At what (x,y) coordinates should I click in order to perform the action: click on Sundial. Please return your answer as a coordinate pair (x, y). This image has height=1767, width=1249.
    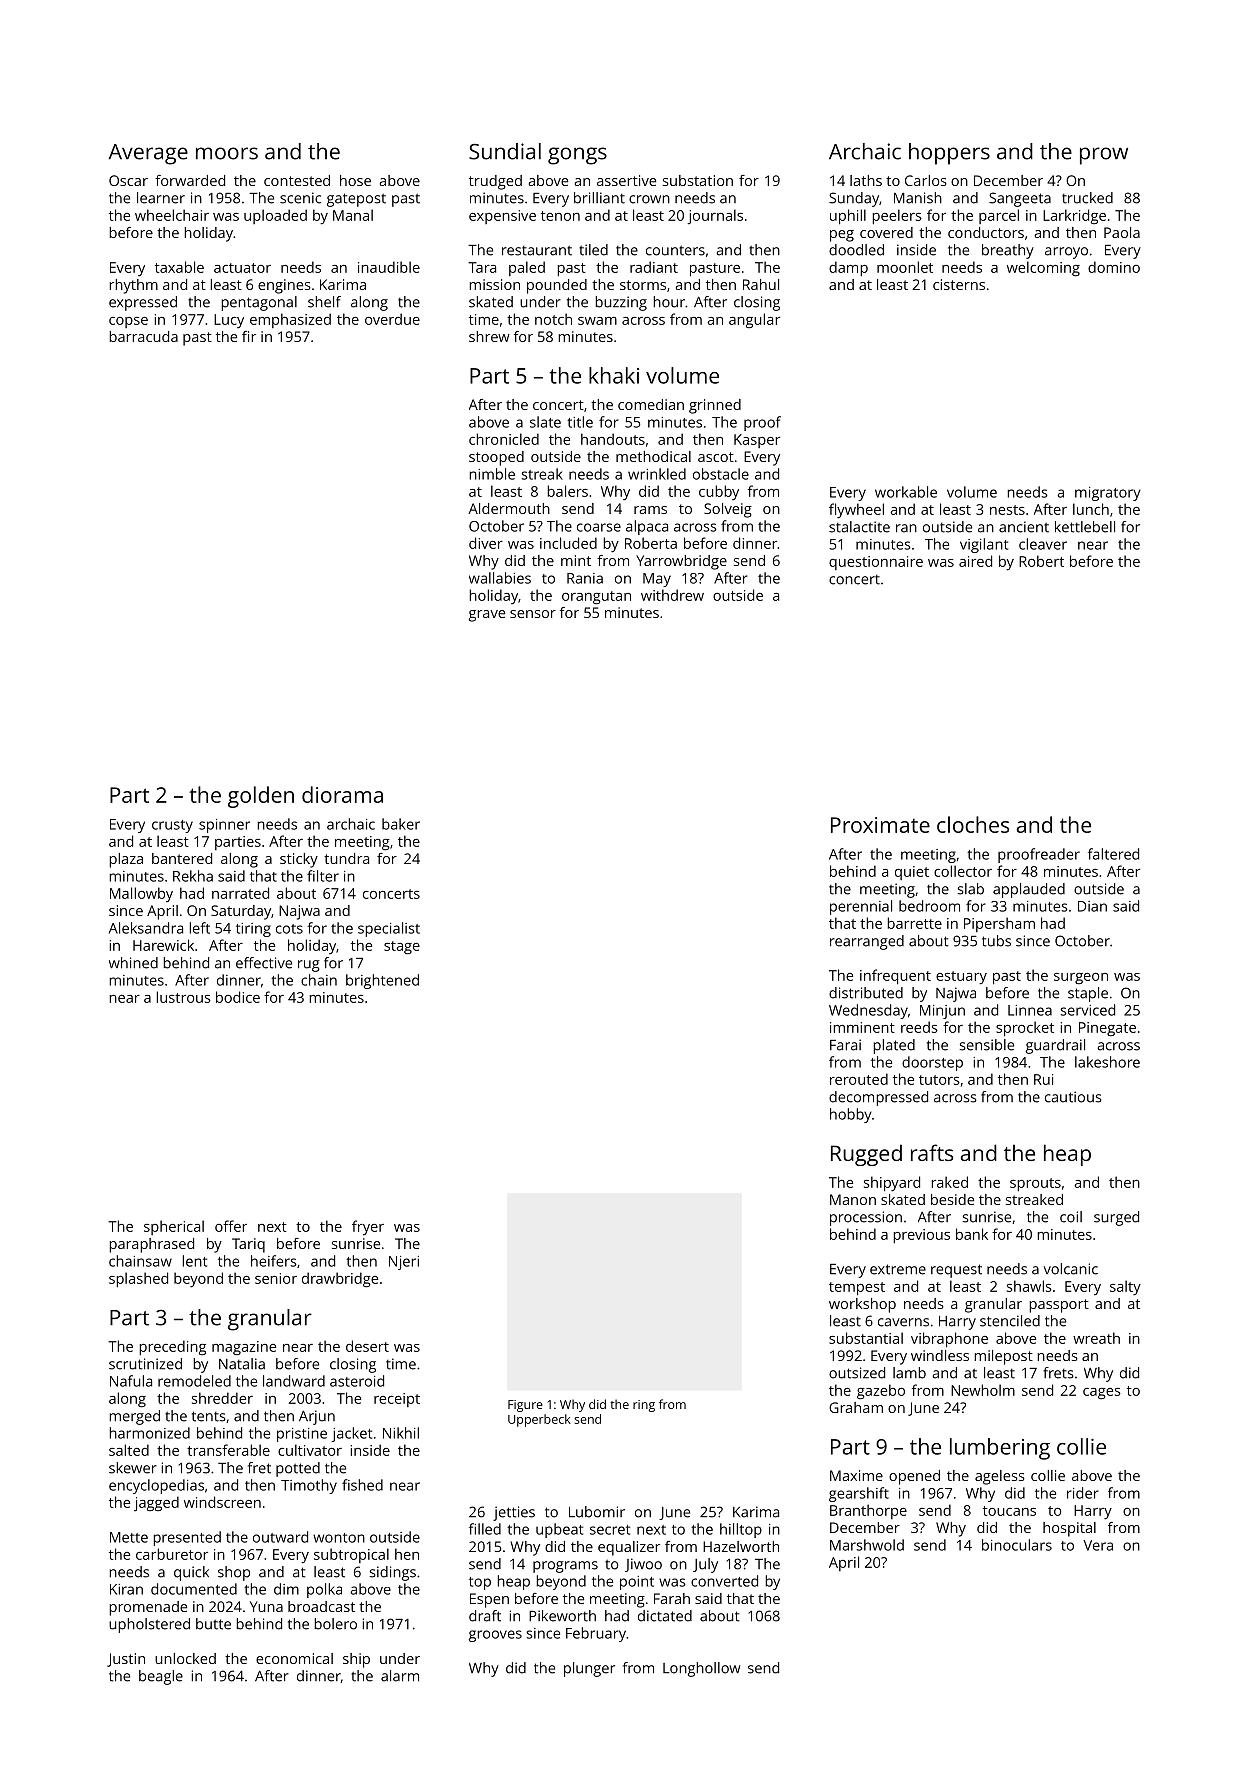
    Looking at the image, I should click on (505, 151).
